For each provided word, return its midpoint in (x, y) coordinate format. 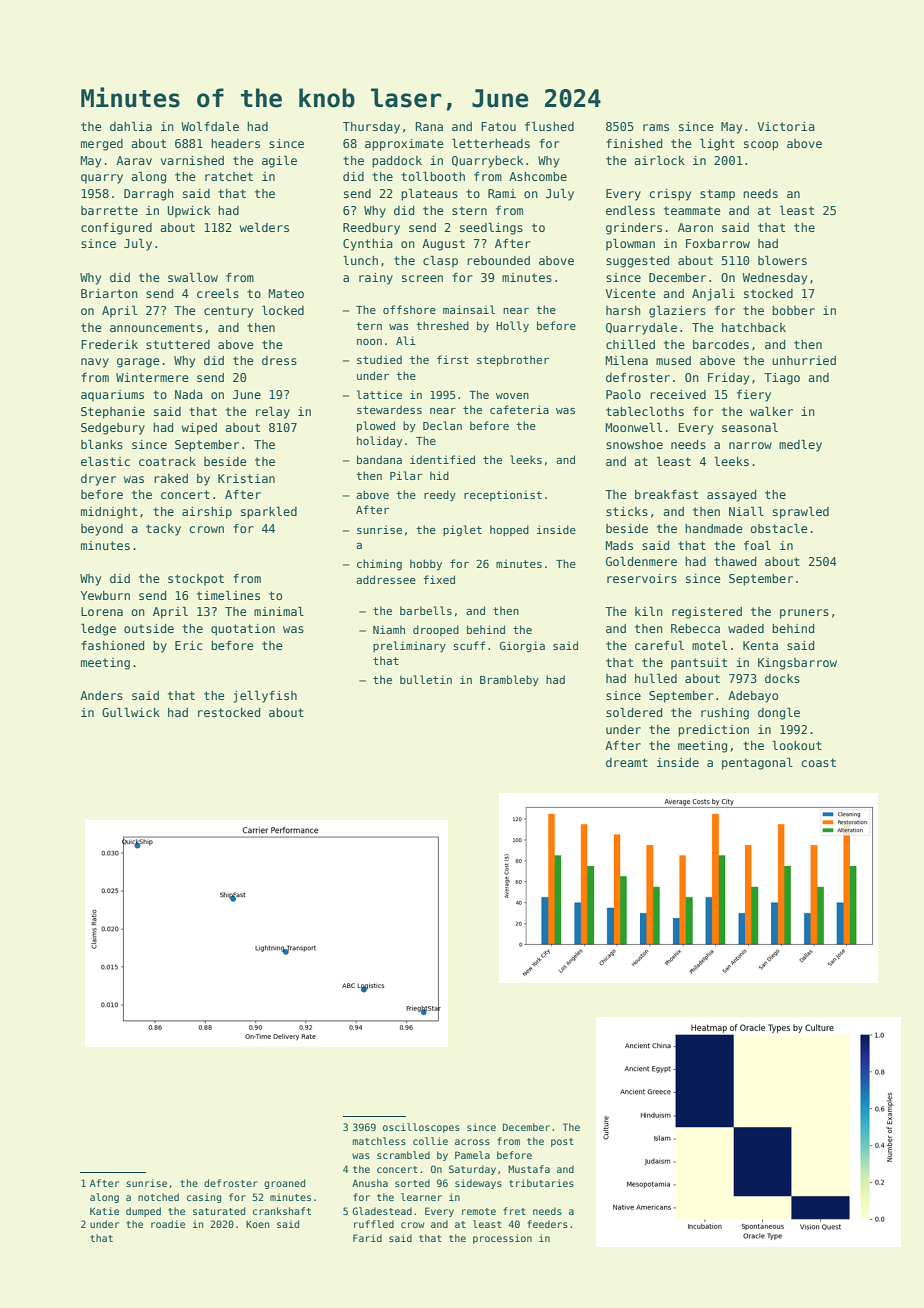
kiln (649, 611)
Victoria (786, 126)
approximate (404, 145)
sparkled (269, 513)
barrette (109, 210)
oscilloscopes (421, 1128)
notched (158, 1197)
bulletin (426, 679)
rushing (725, 714)
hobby (426, 564)
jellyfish (265, 696)
